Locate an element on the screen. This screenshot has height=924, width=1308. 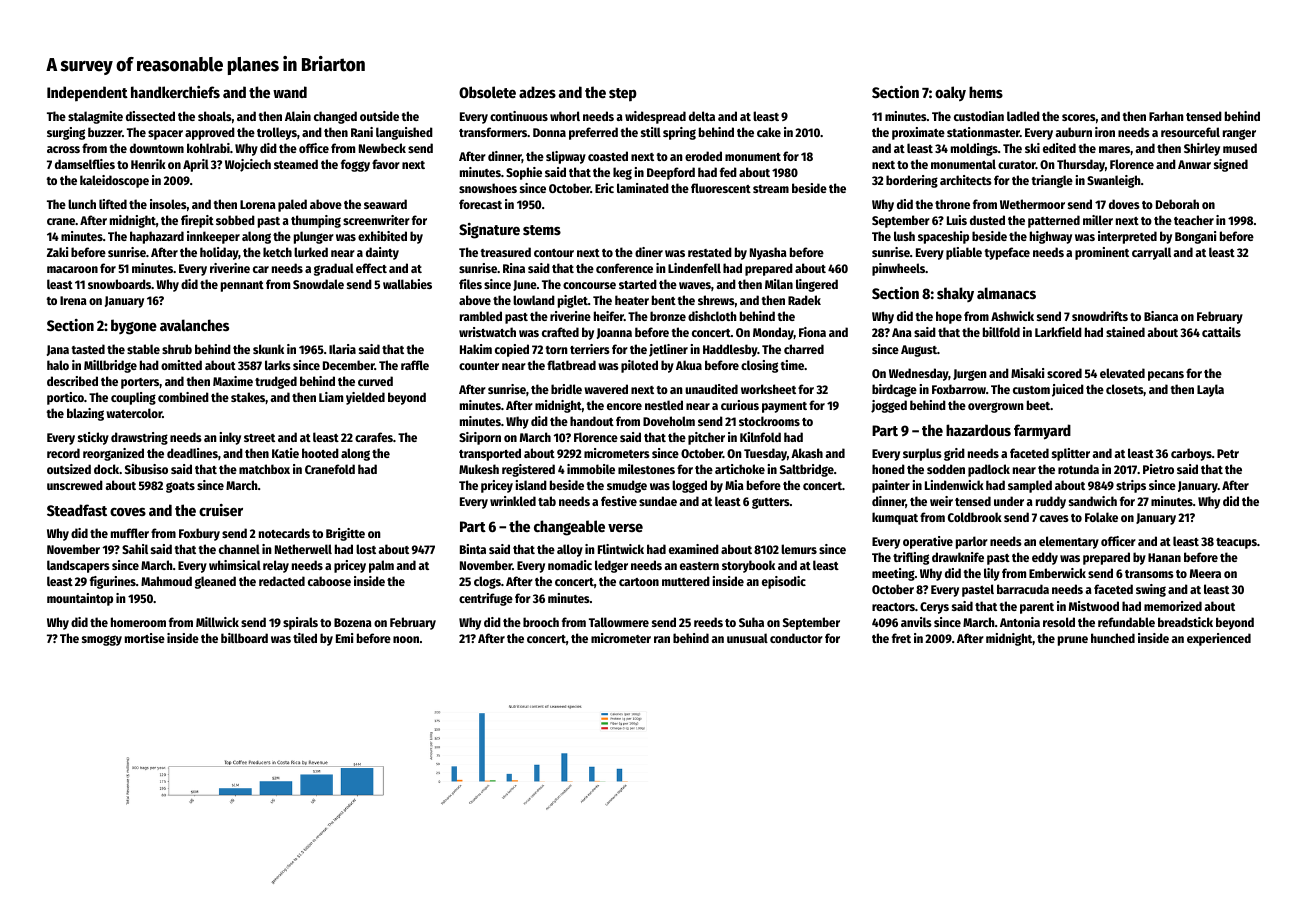
unusual is located at coordinates (747, 638).
